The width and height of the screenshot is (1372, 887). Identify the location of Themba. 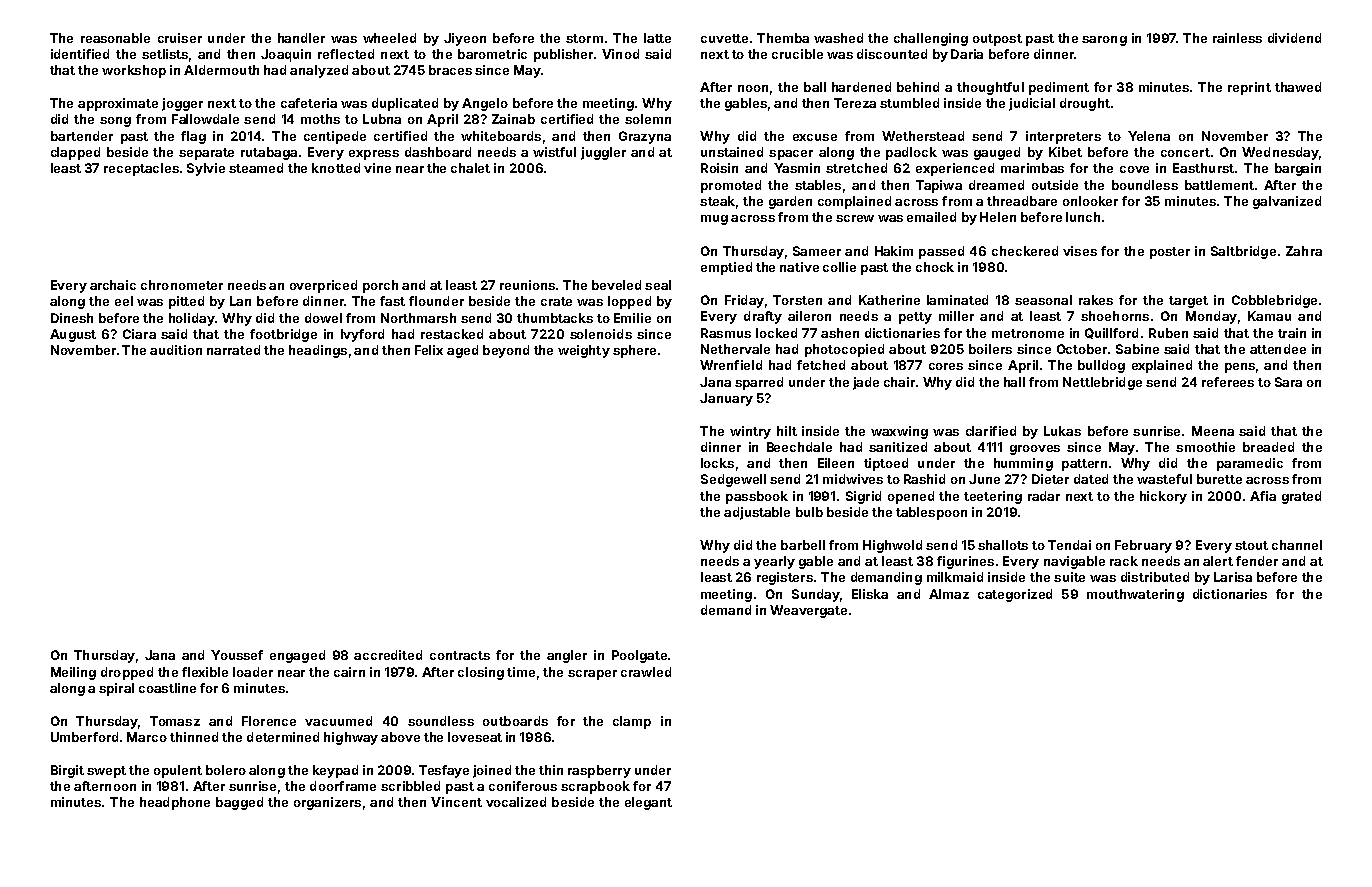
(783, 38).
